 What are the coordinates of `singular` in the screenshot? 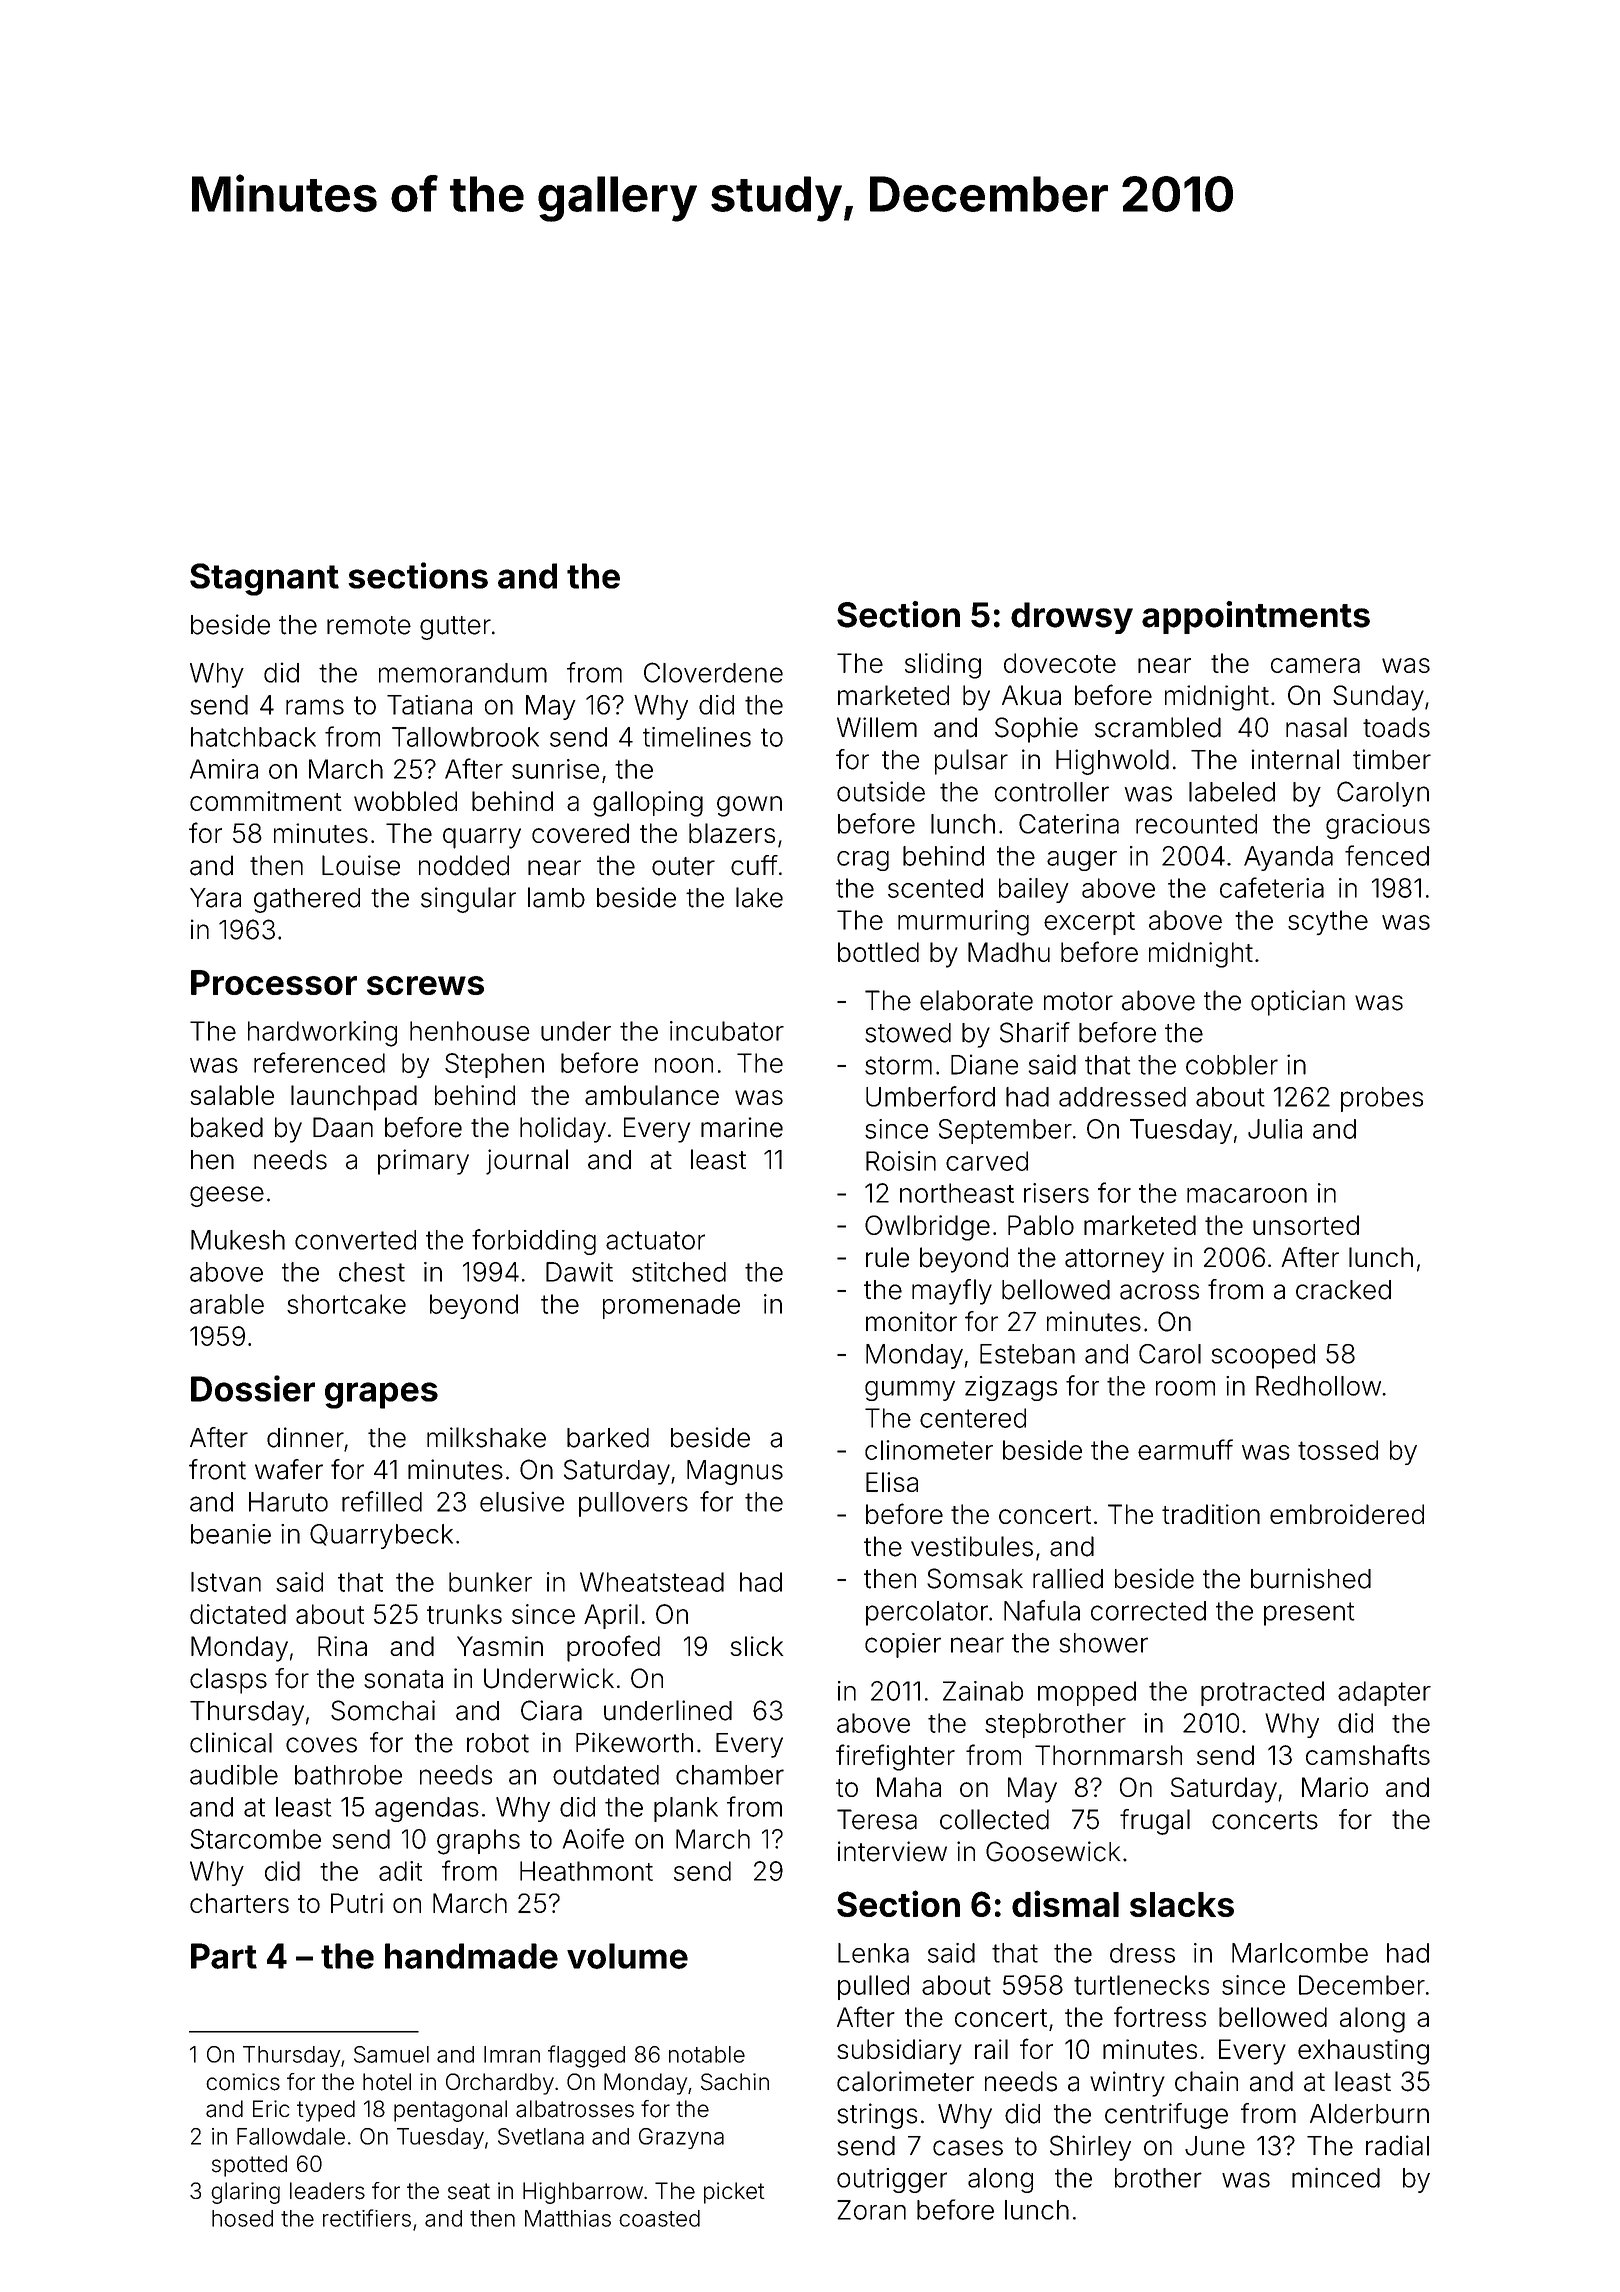 It's located at (468, 900).
